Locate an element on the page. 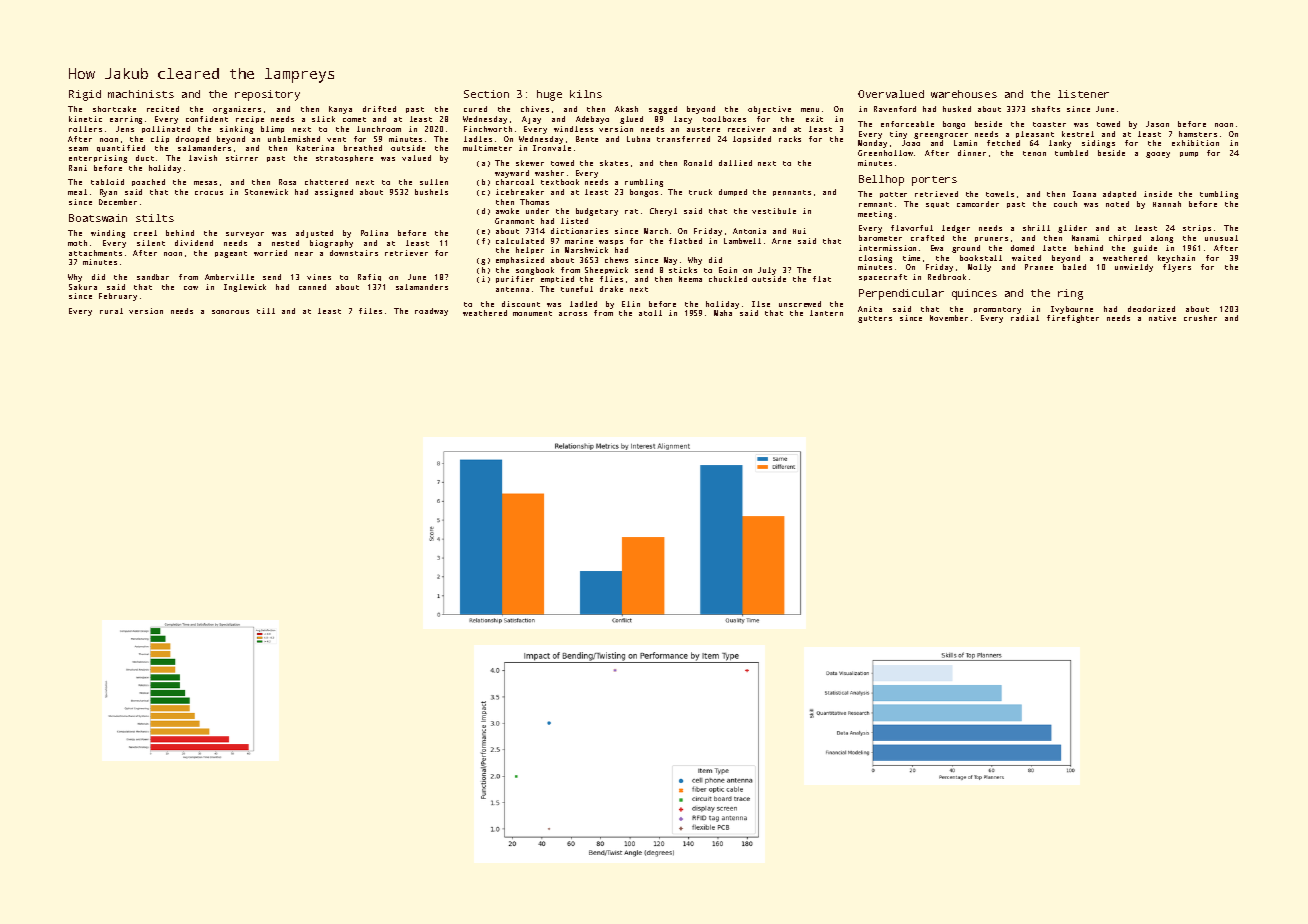 The width and height of the image is (1308, 924). Granmont is located at coordinates (514, 221).
